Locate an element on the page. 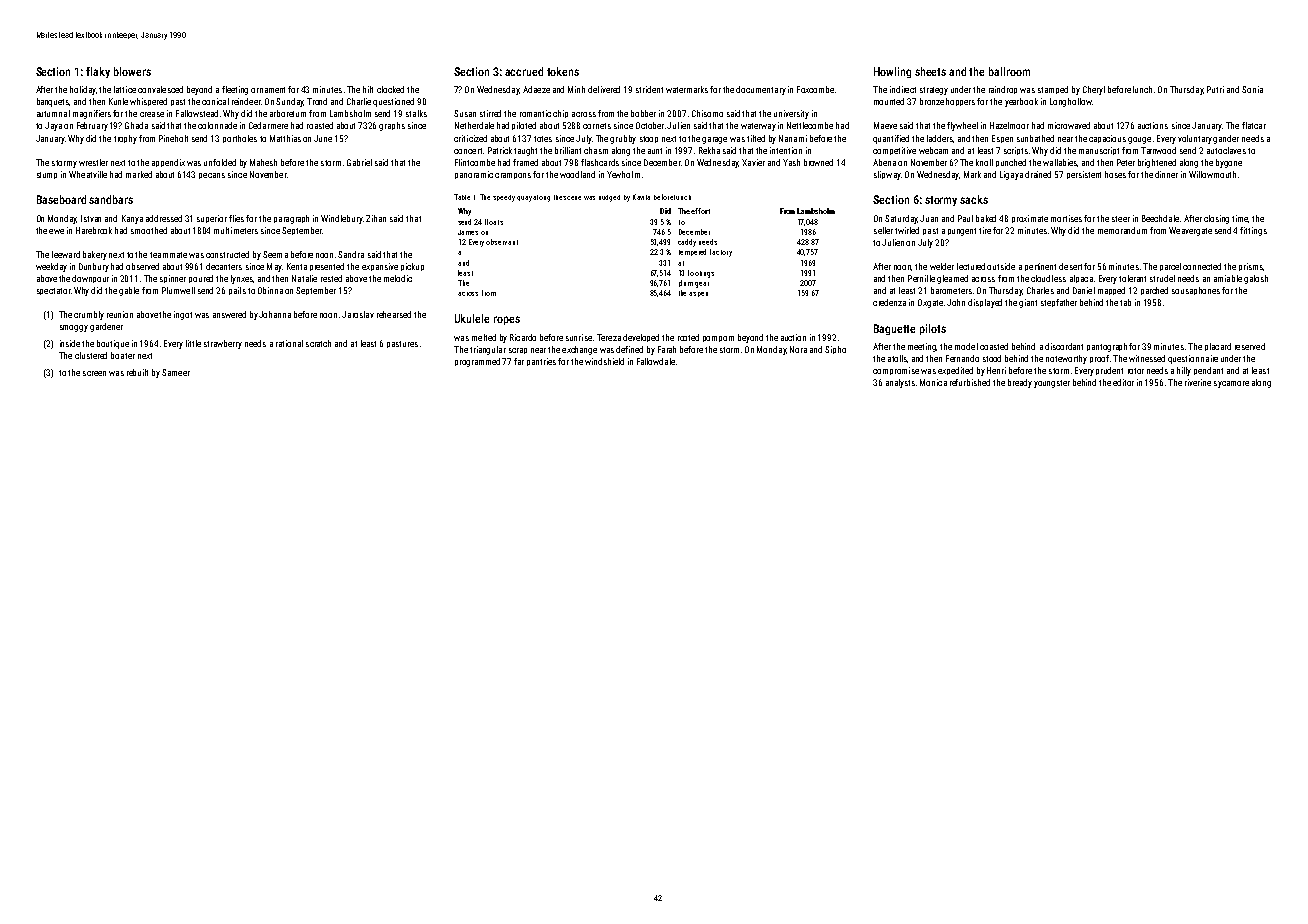 Image resolution: width=1308 pixels, height=924 pixels. caddy is located at coordinates (687, 243).
